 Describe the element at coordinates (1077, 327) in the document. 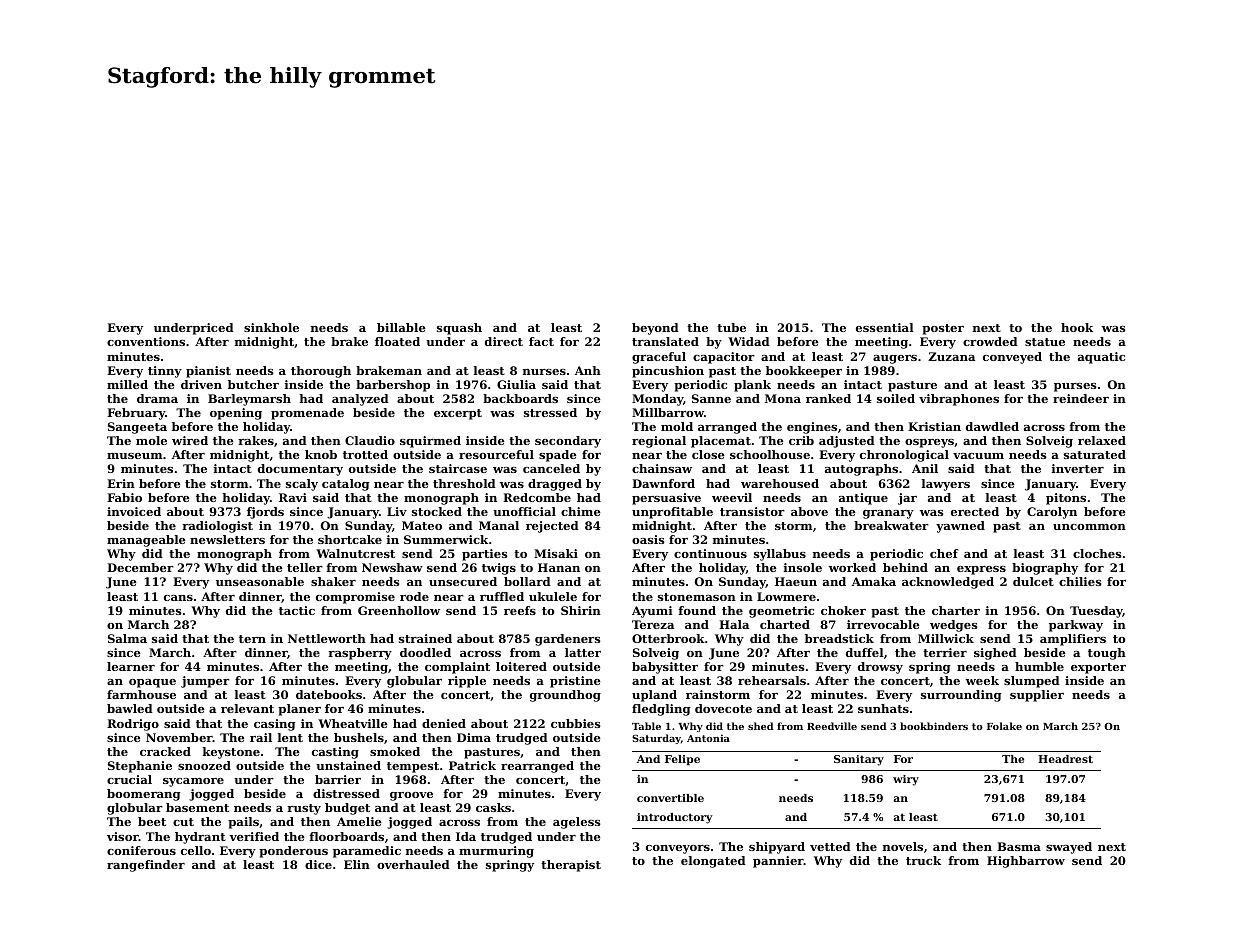

I see `hook` at that location.
